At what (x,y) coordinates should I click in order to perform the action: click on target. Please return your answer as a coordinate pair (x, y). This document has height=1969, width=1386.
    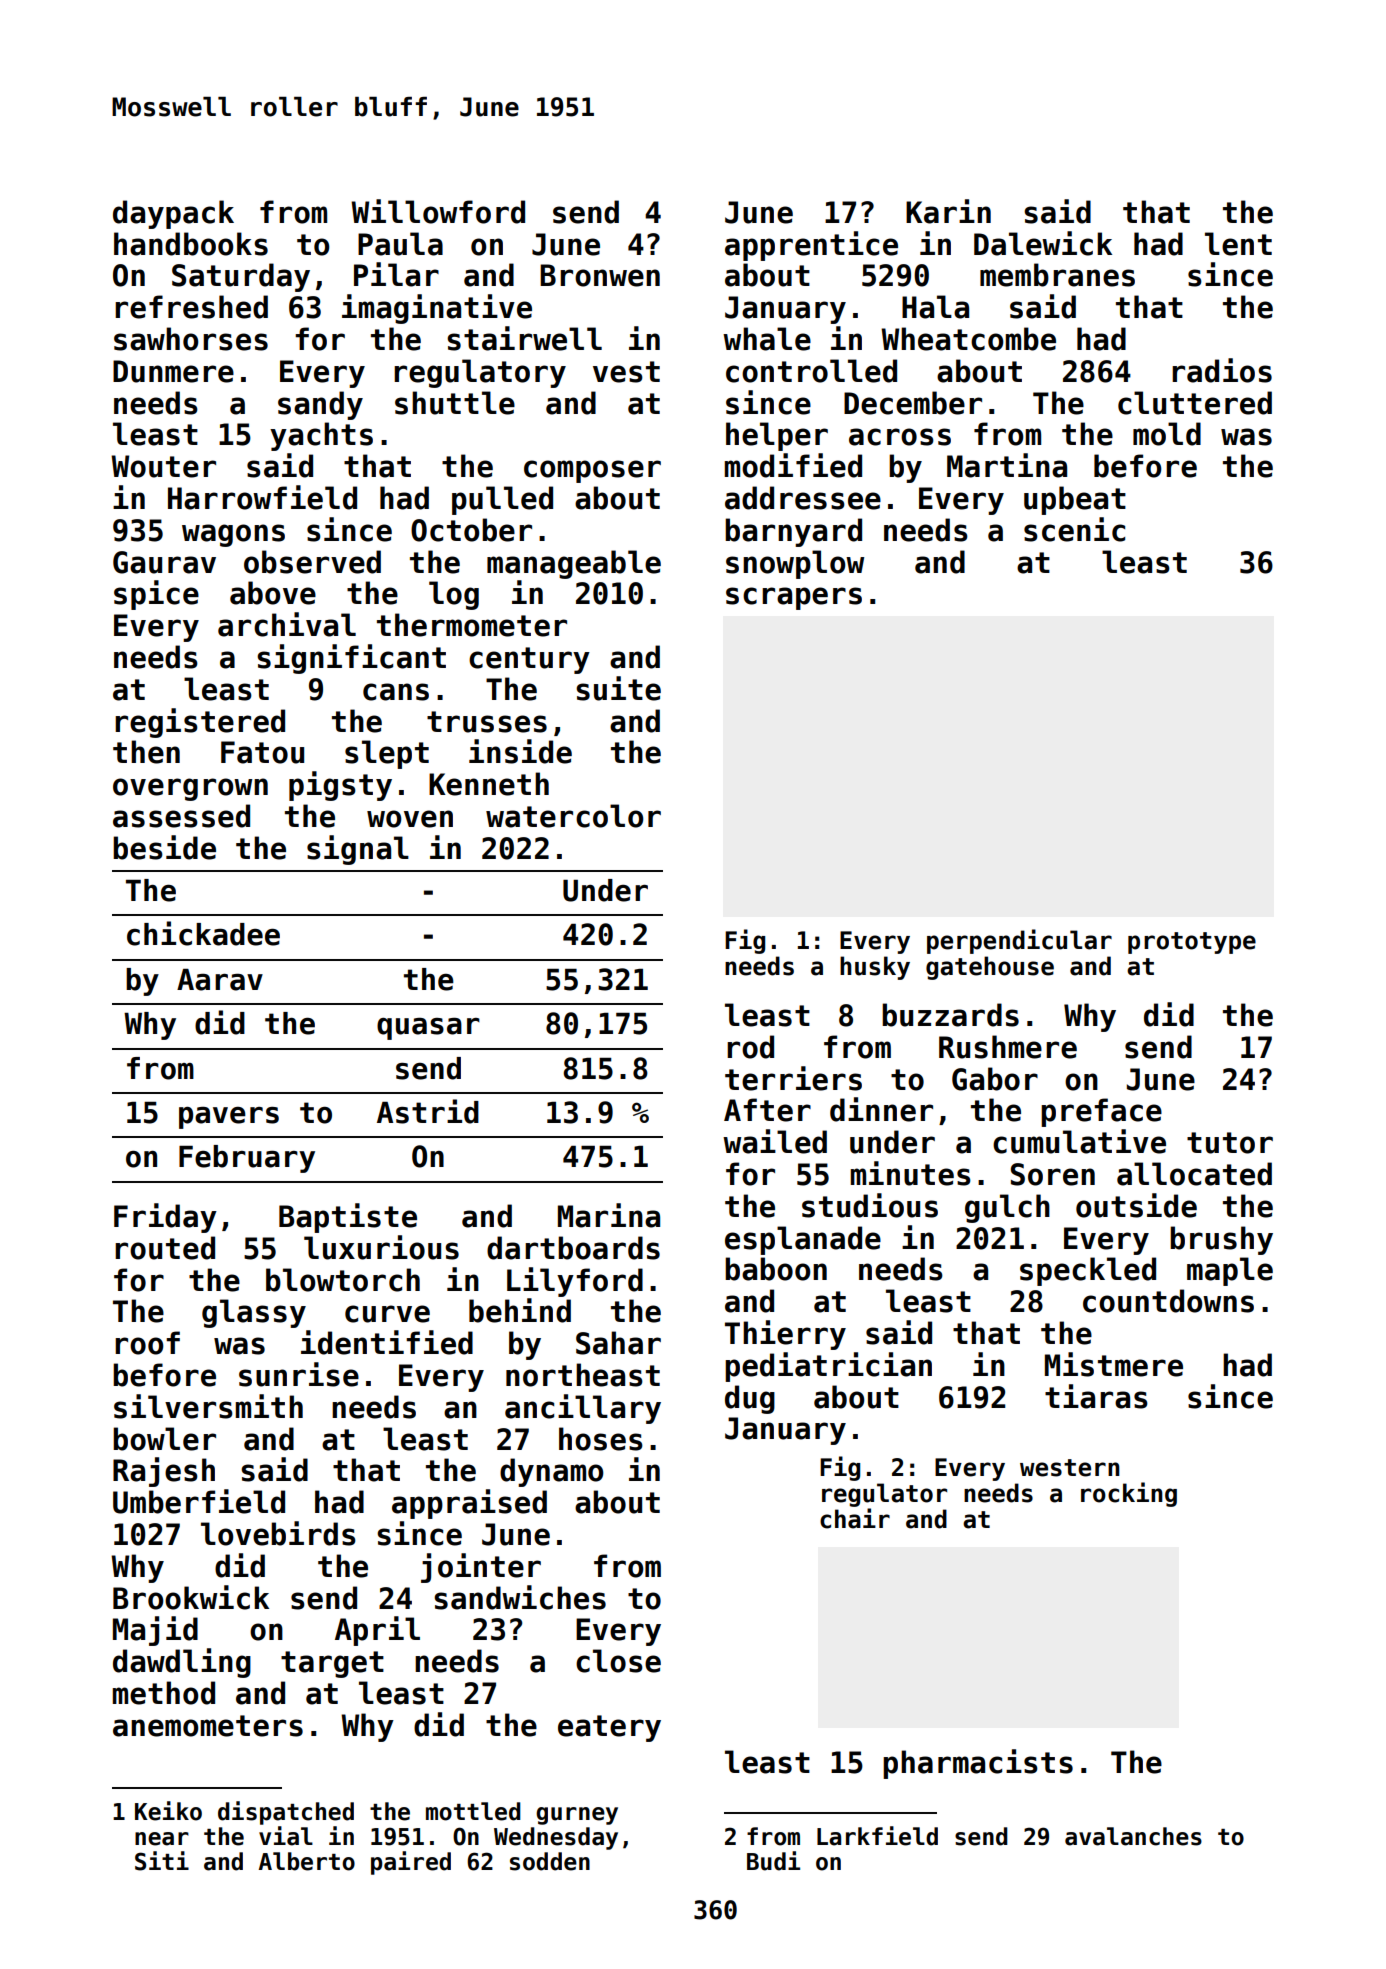
    Looking at the image, I should click on (332, 1664).
